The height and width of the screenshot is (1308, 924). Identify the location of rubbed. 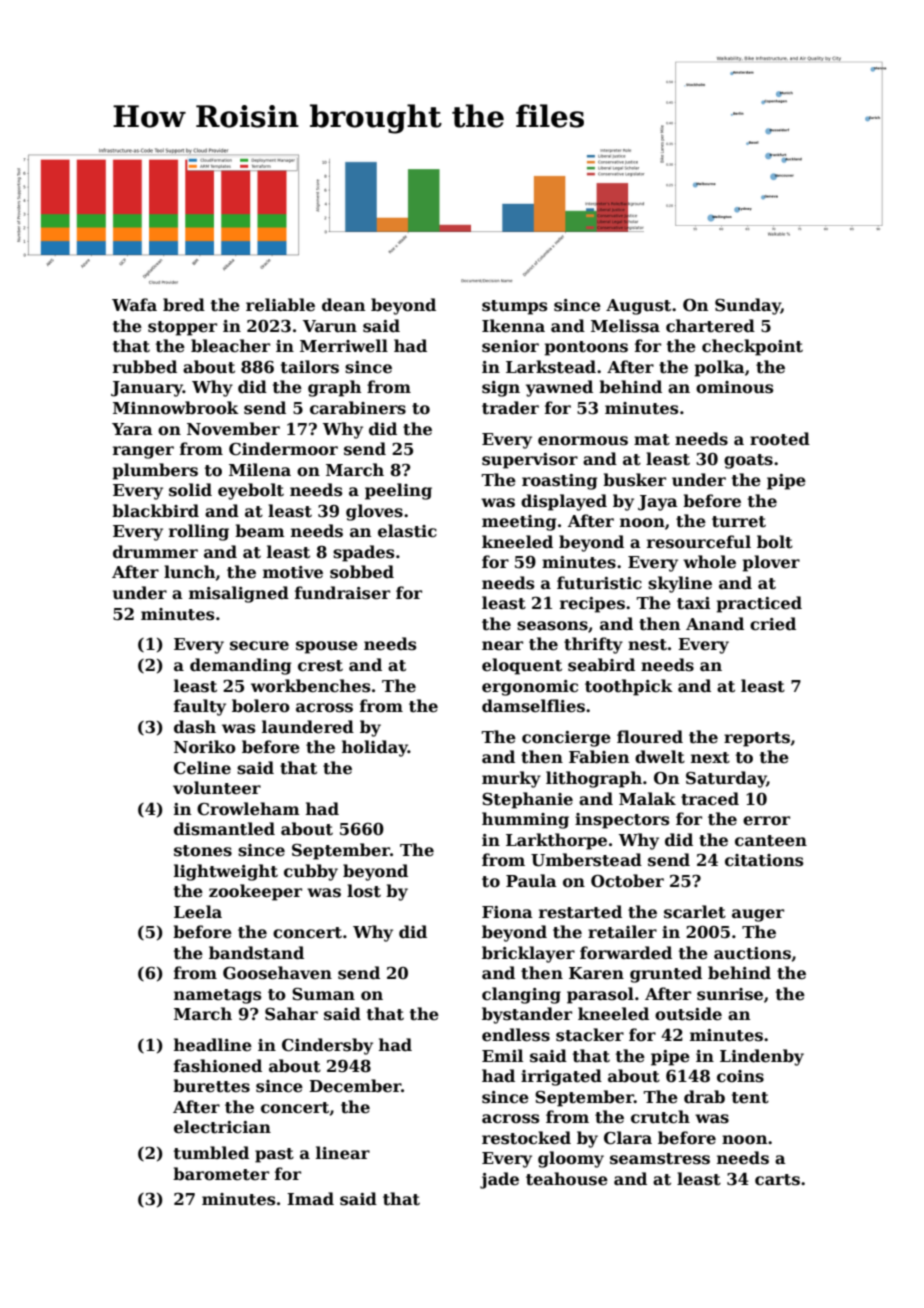
(145, 367).
